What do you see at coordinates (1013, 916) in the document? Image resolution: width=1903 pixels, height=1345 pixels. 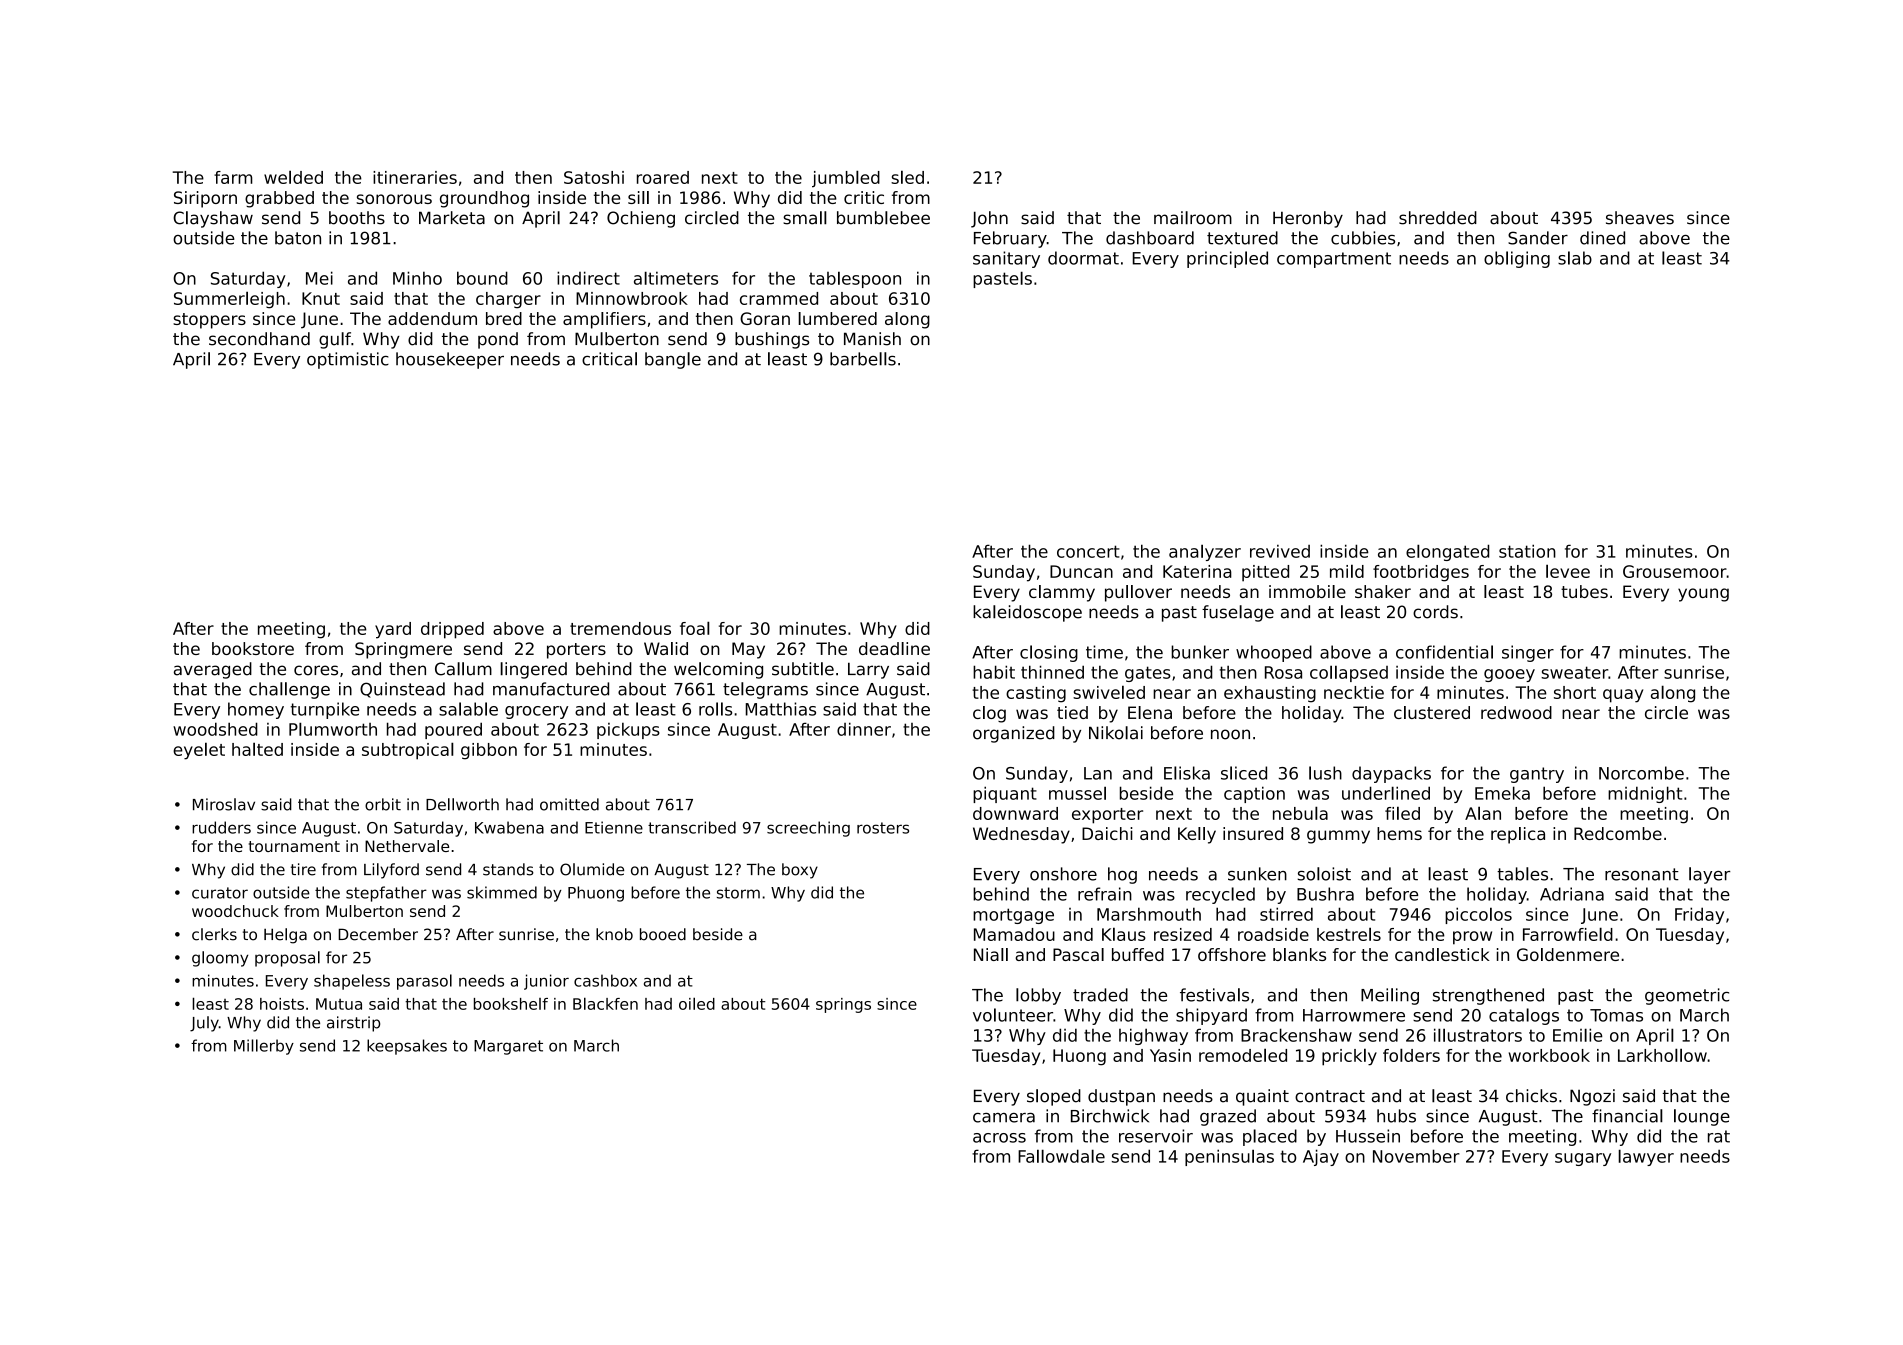 I see `mortgage` at bounding box center [1013, 916].
